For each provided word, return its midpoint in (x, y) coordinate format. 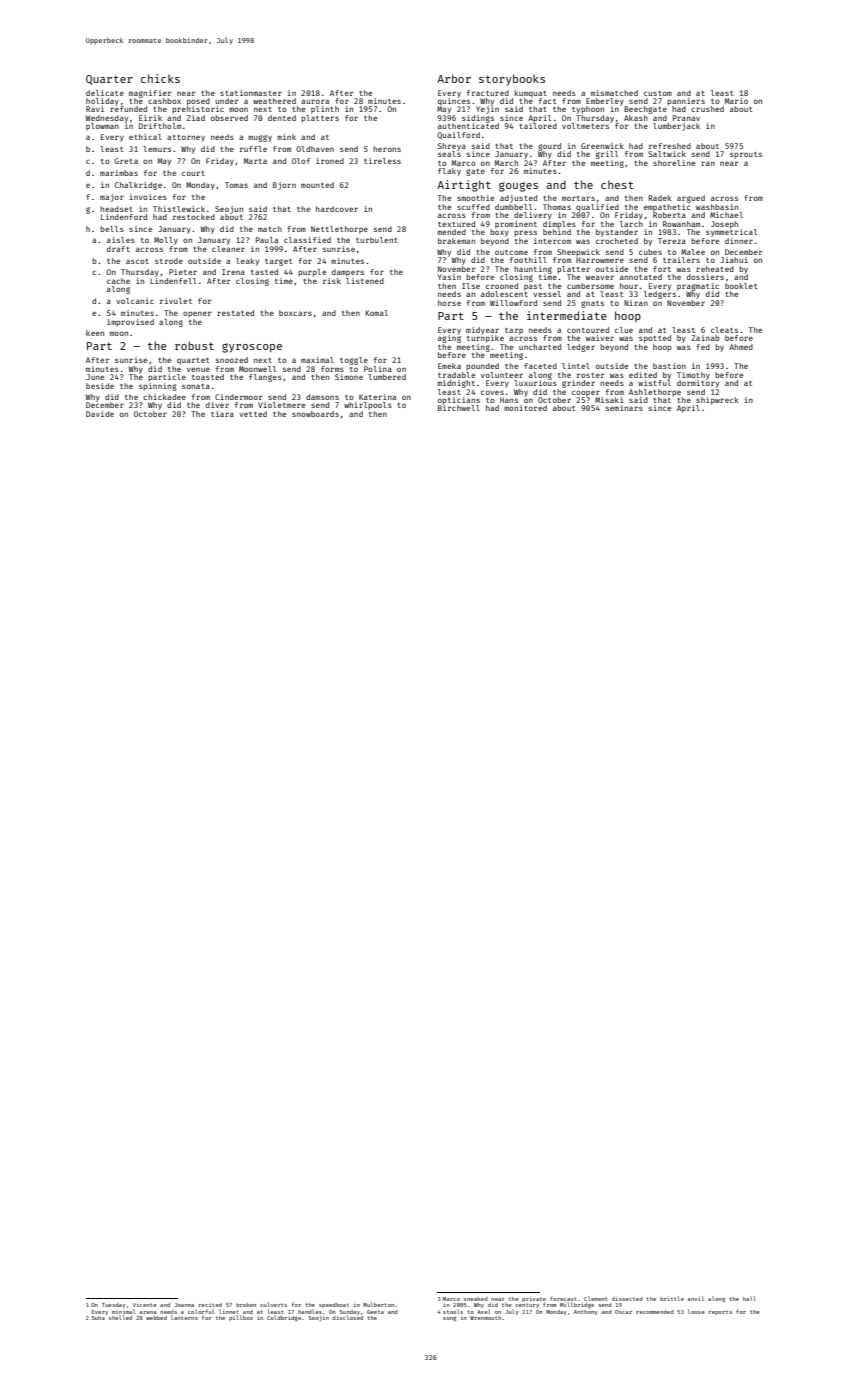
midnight (456, 384)
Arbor (454, 78)
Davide (100, 414)
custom (658, 93)
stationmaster (251, 93)
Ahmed (741, 347)
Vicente (144, 1305)
